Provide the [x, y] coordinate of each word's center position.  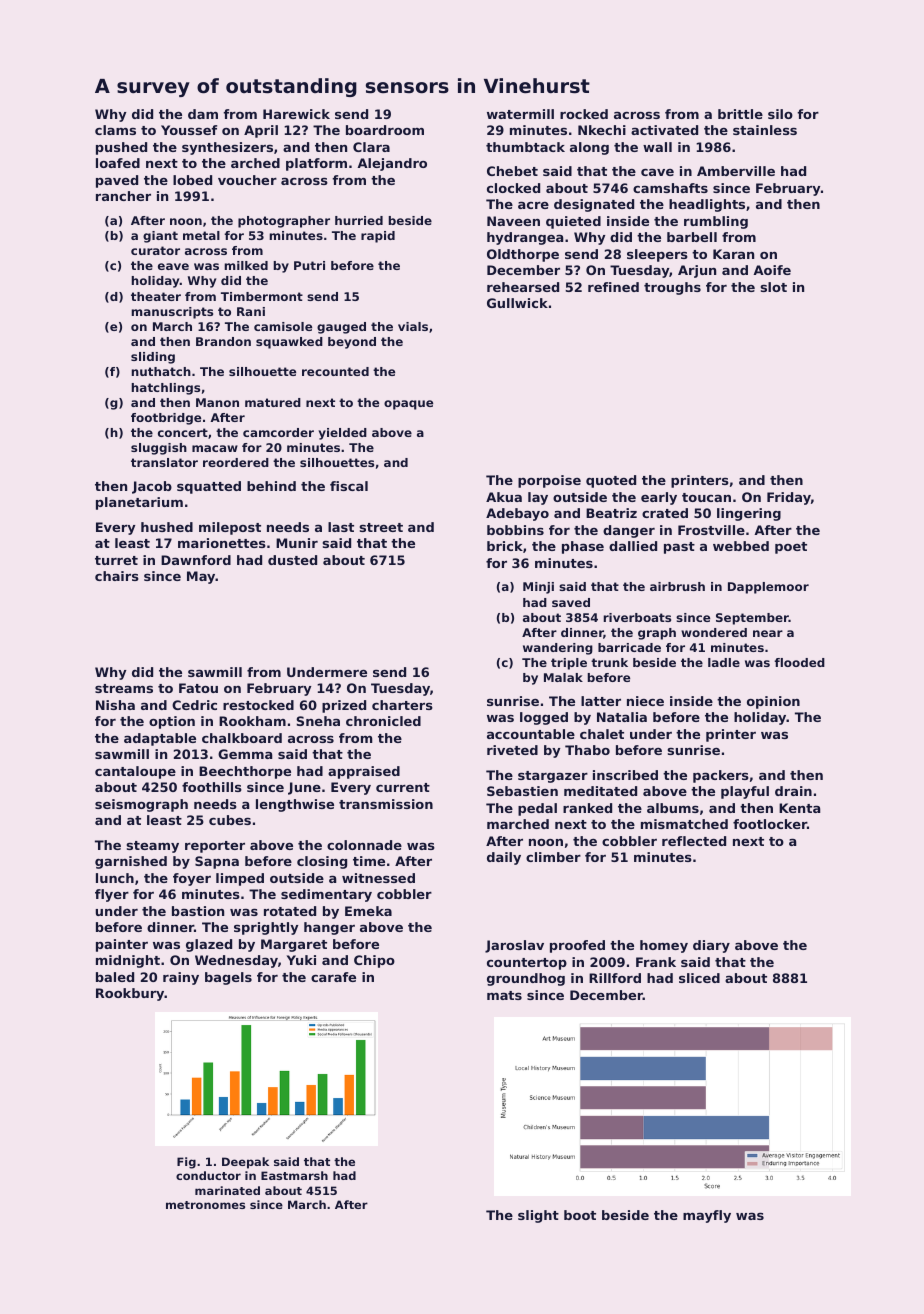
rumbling [716, 222]
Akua [504, 497]
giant [160, 237]
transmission [386, 804]
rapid [378, 237]
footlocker [770, 824]
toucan [706, 497]
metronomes [205, 1205]
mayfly [707, 1216]
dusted [292, 560]
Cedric [194, 705]
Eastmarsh [294, 1175]
